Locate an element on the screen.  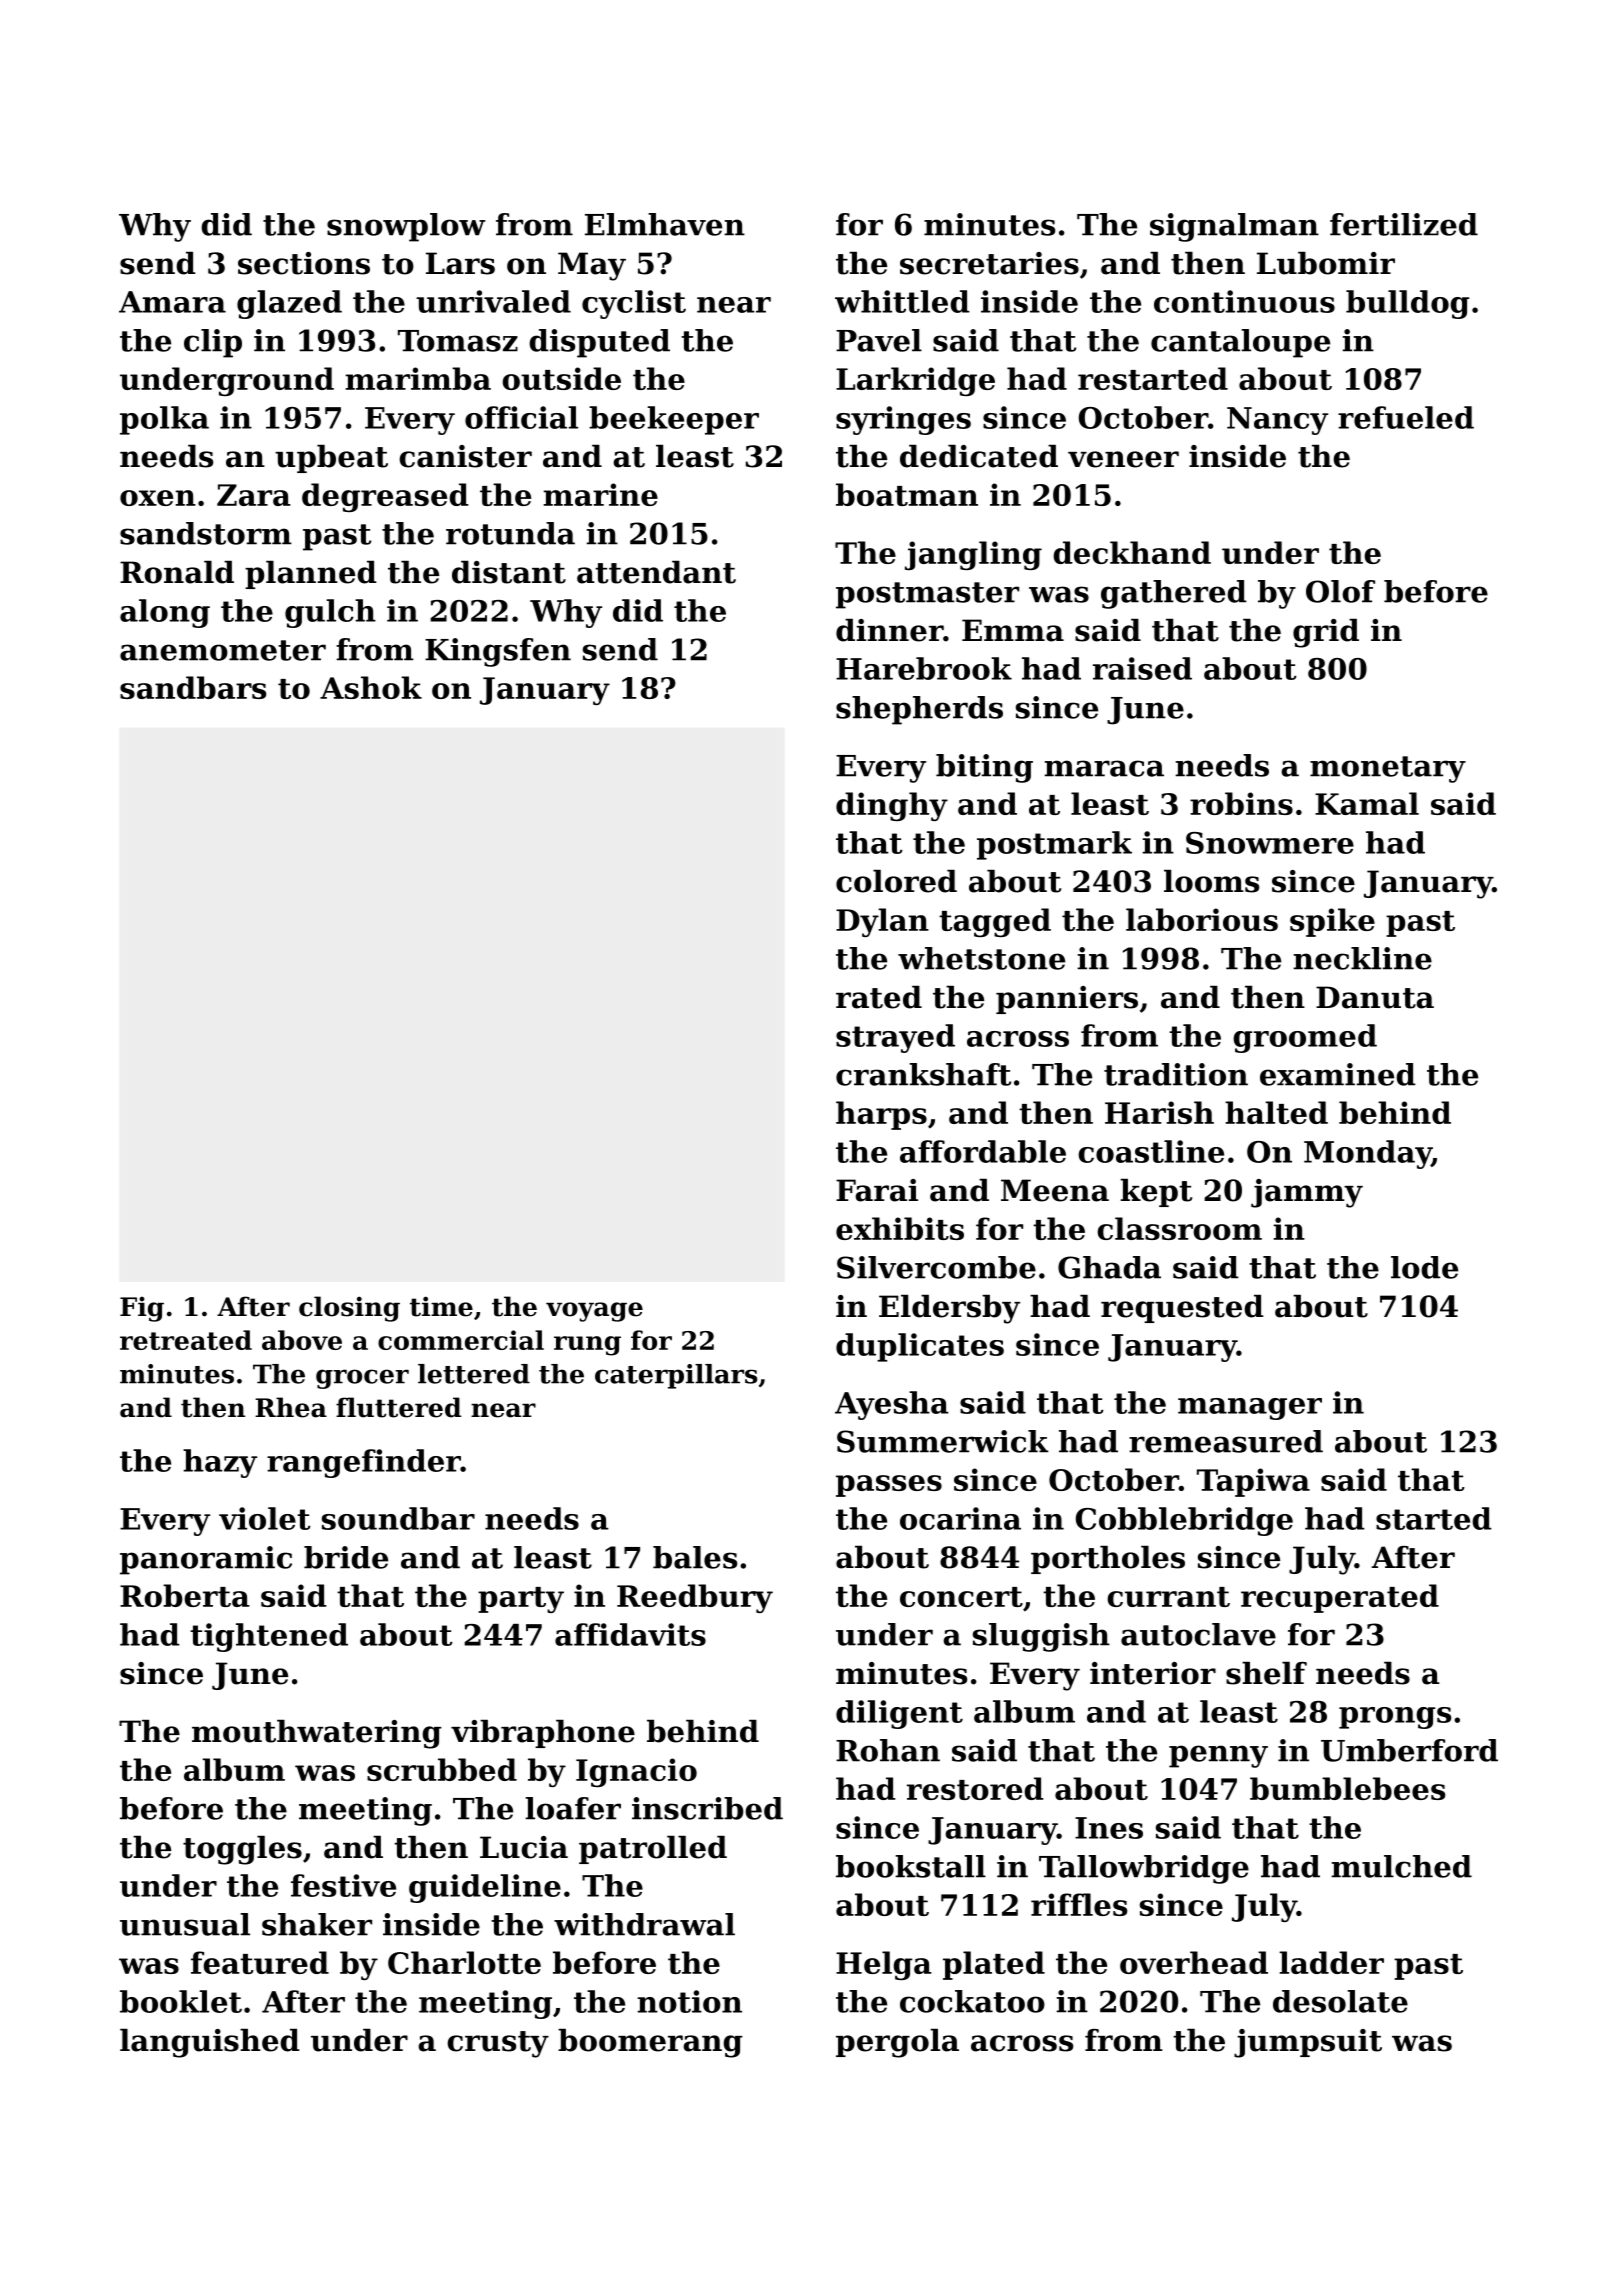
refueled is located at coordinates (1406, 417).
